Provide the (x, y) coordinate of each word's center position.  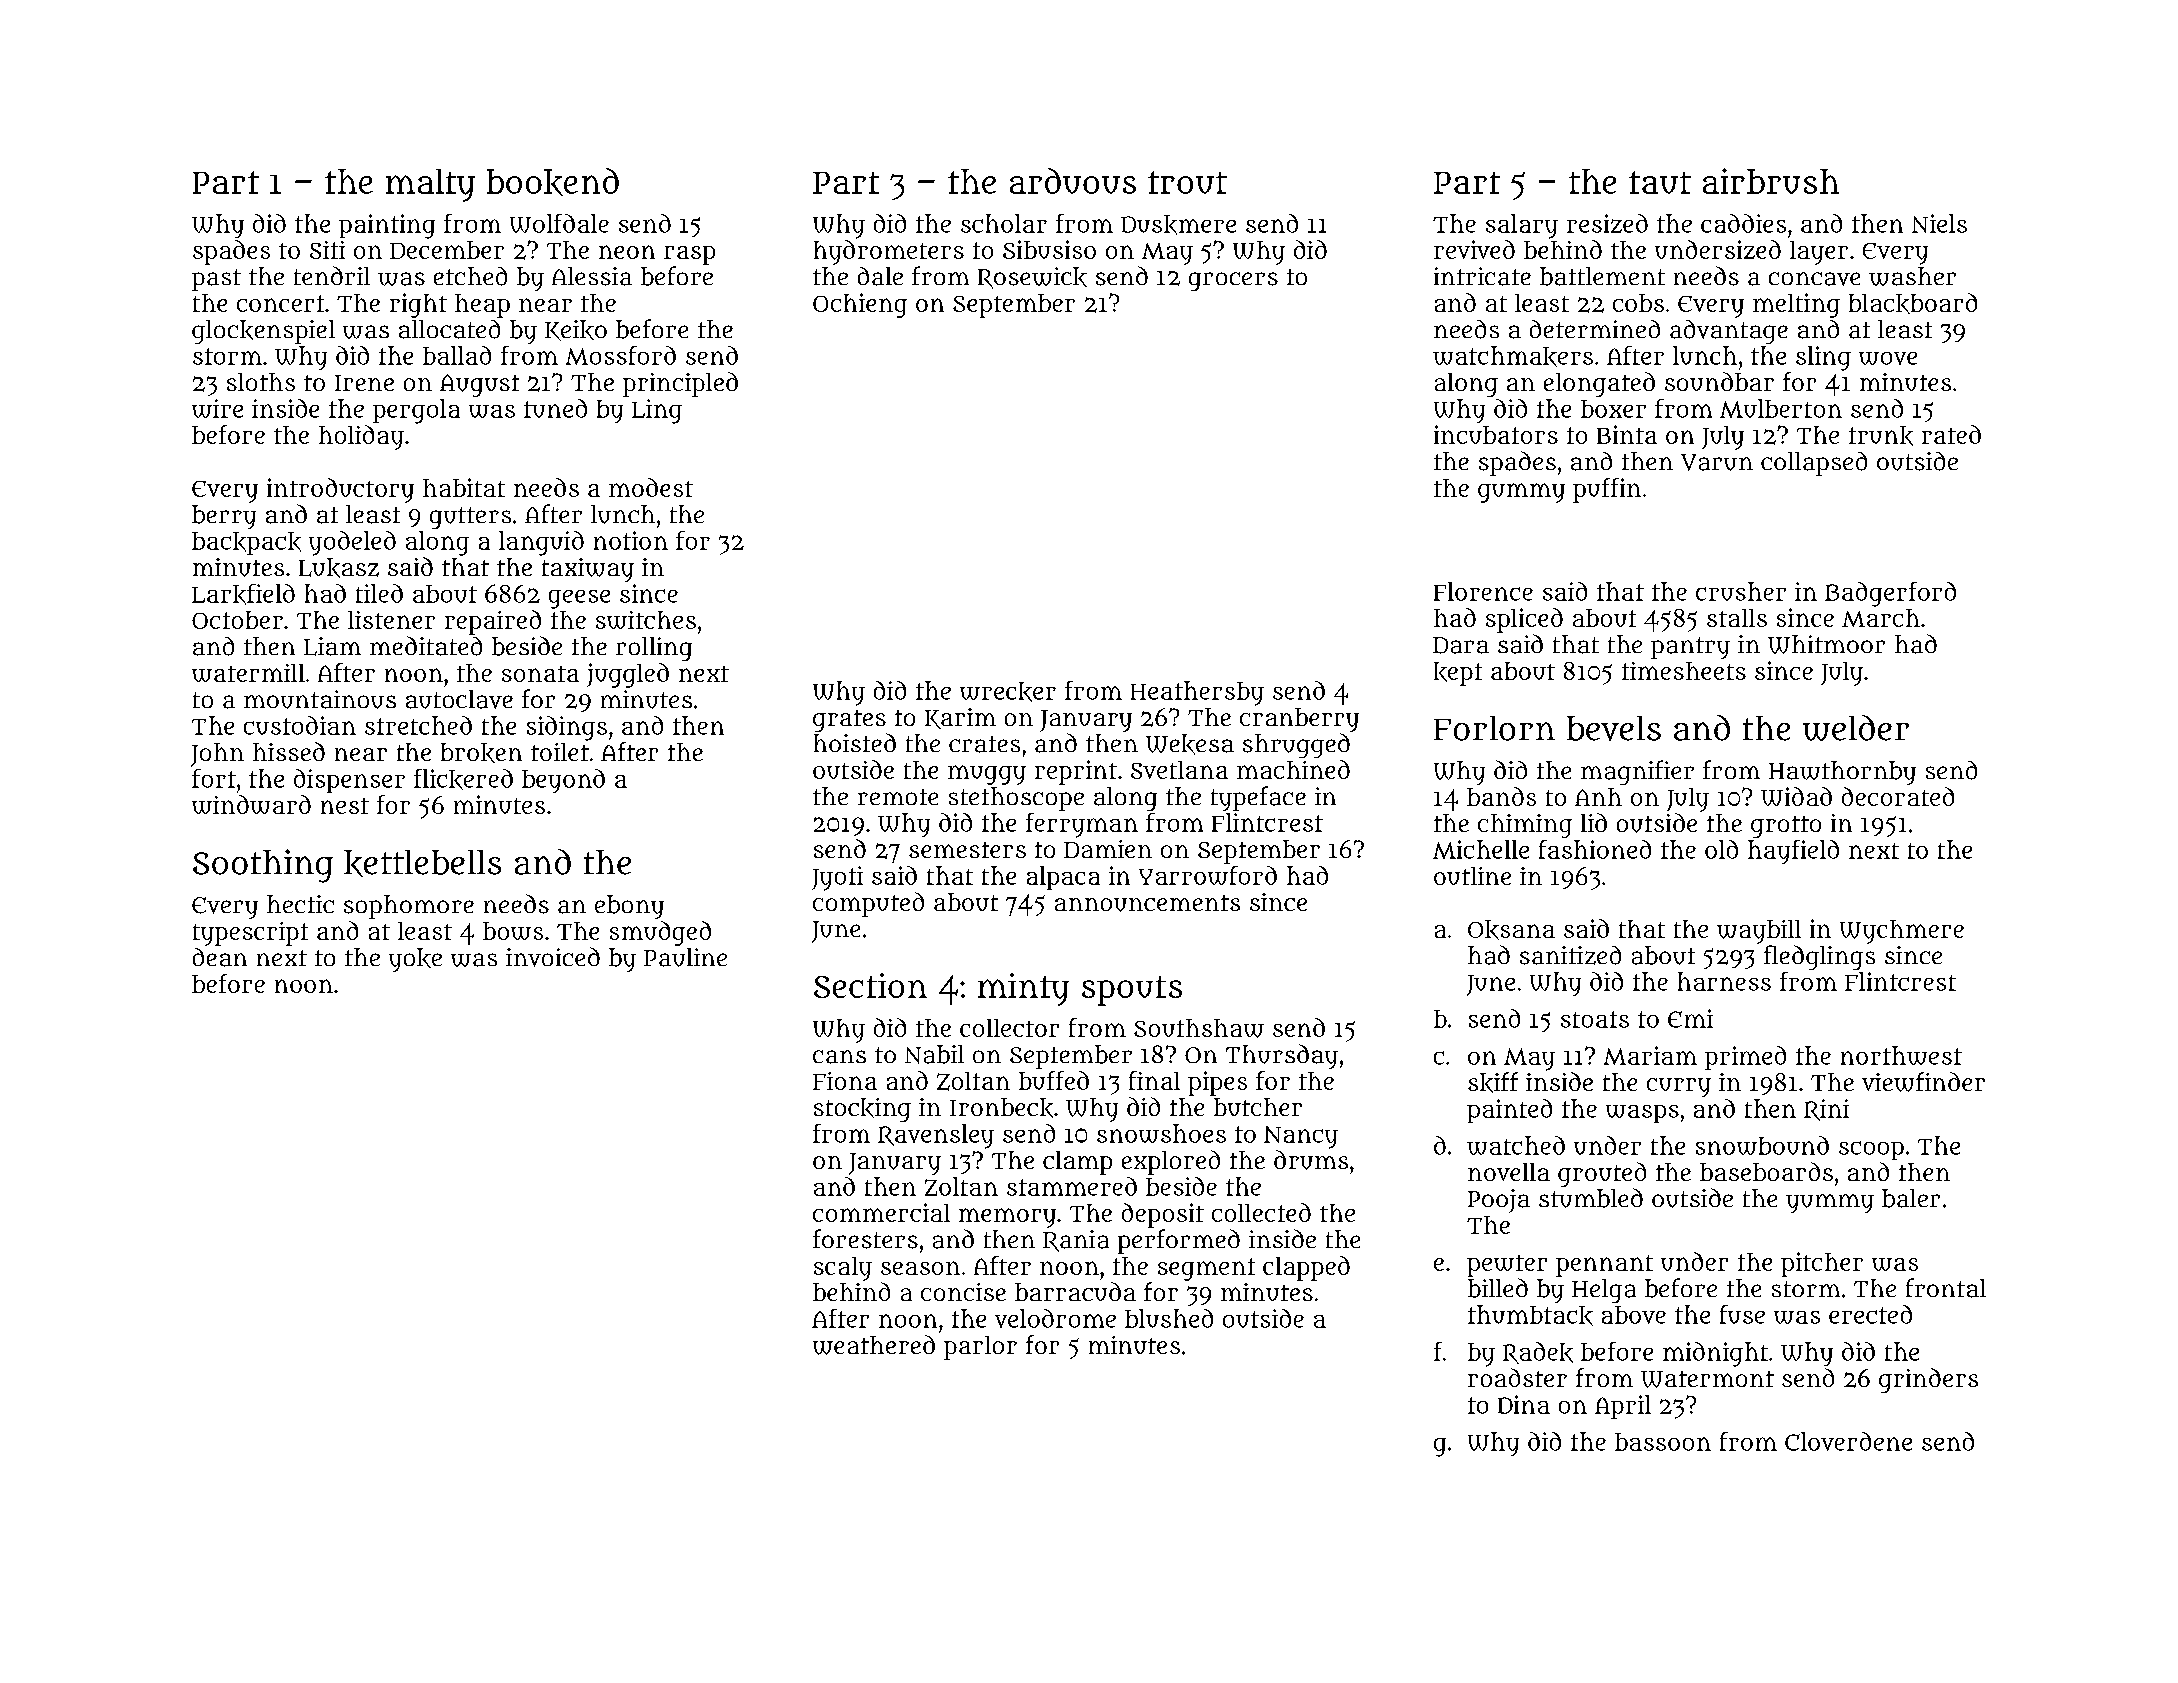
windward (251, 804)
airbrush (1771, 181)
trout (1187, 182)
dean (220, 957)
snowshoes (1161, 1133)
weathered (874, 1345)
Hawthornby (1842, 773)
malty (430, 185)
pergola (416, 411)
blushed (1169, 1318)
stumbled (1591, 1198)
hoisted (855, 742)
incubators (1496, 434)
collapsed (1814, 464)
